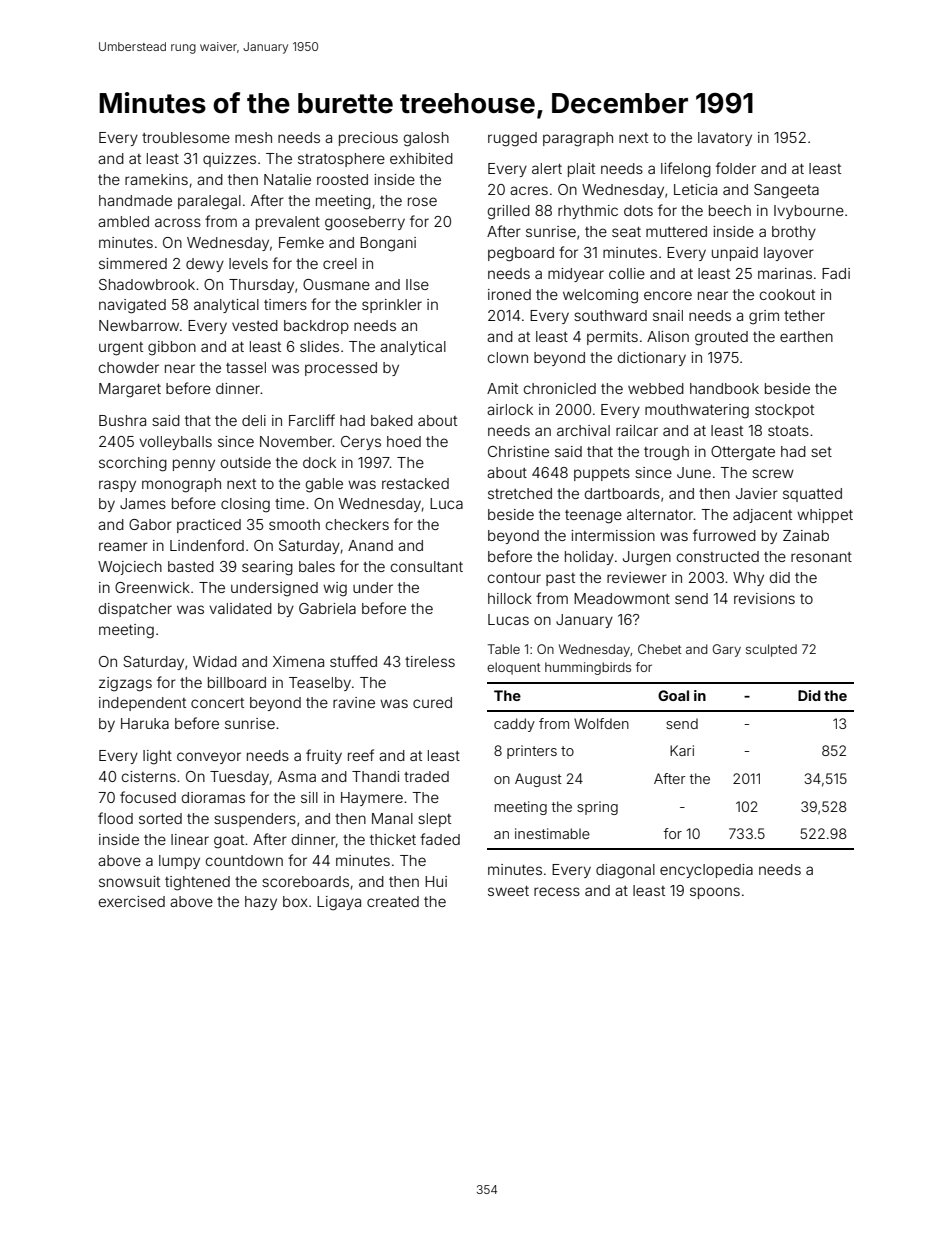 The image size is (952, 1233). I want to click on lavatory, so click(725, 139).
